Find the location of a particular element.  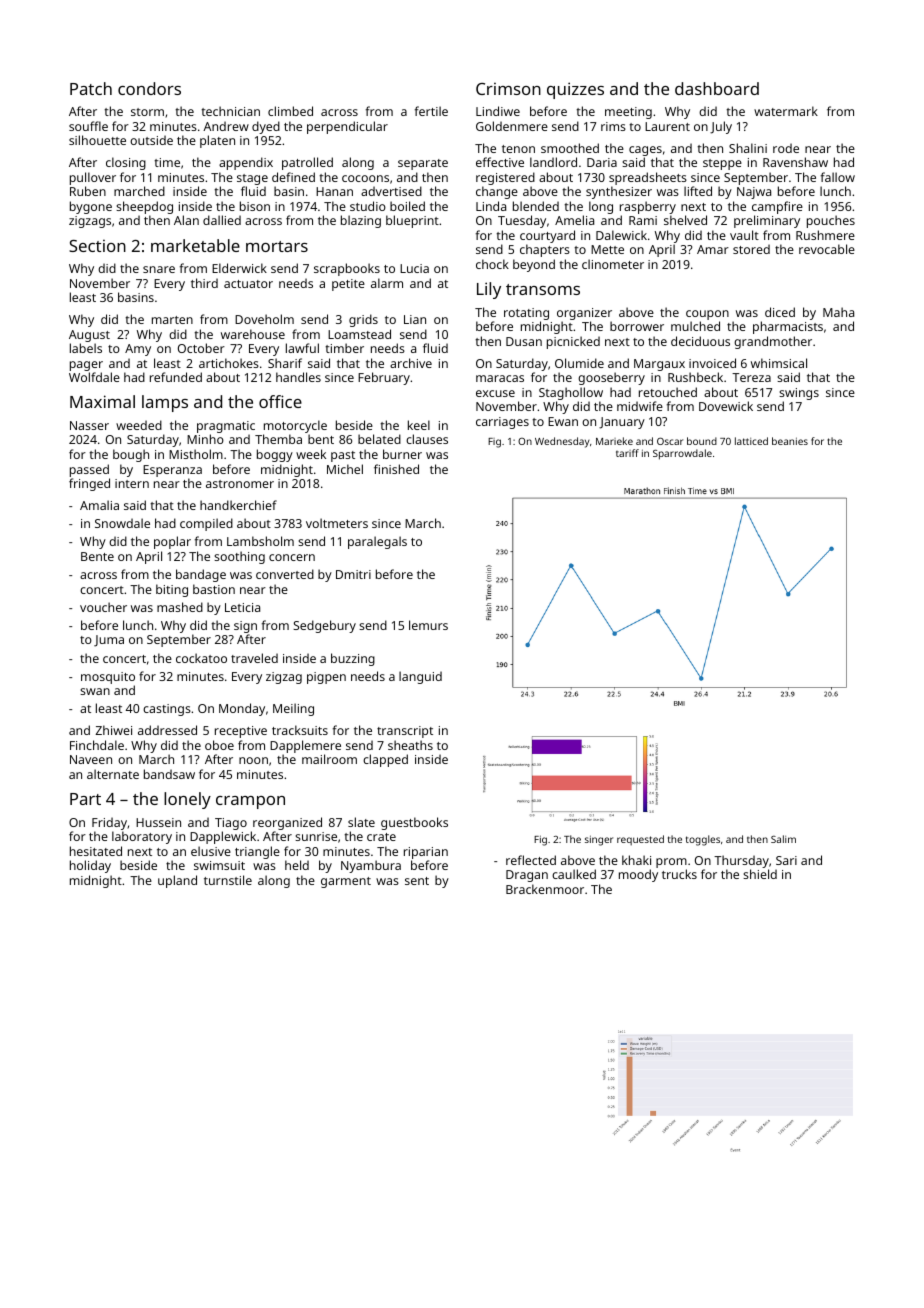

mulched is located at coordinates (695, 326).
